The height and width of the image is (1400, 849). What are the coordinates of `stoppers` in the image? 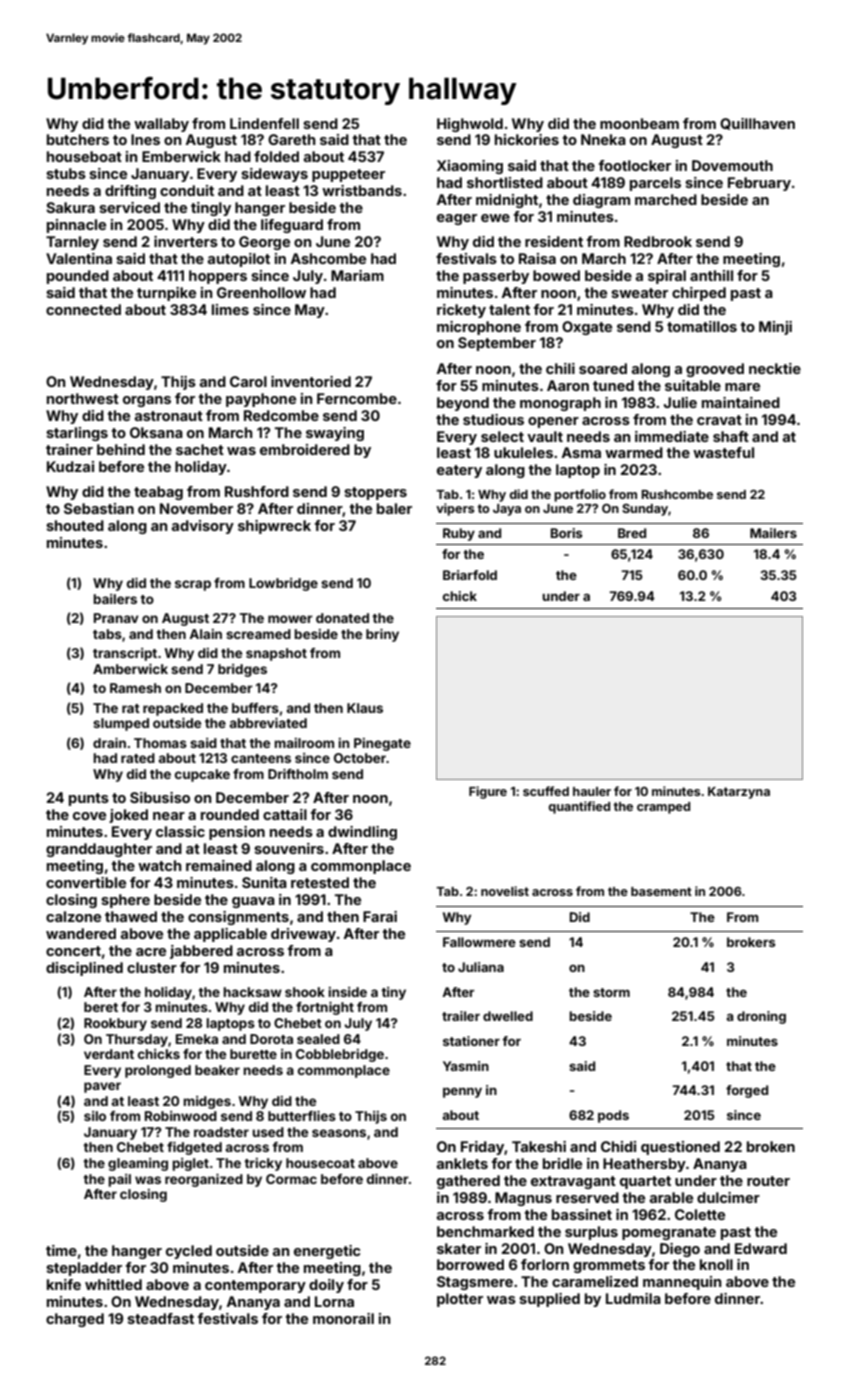 It's located at (375, 493).
